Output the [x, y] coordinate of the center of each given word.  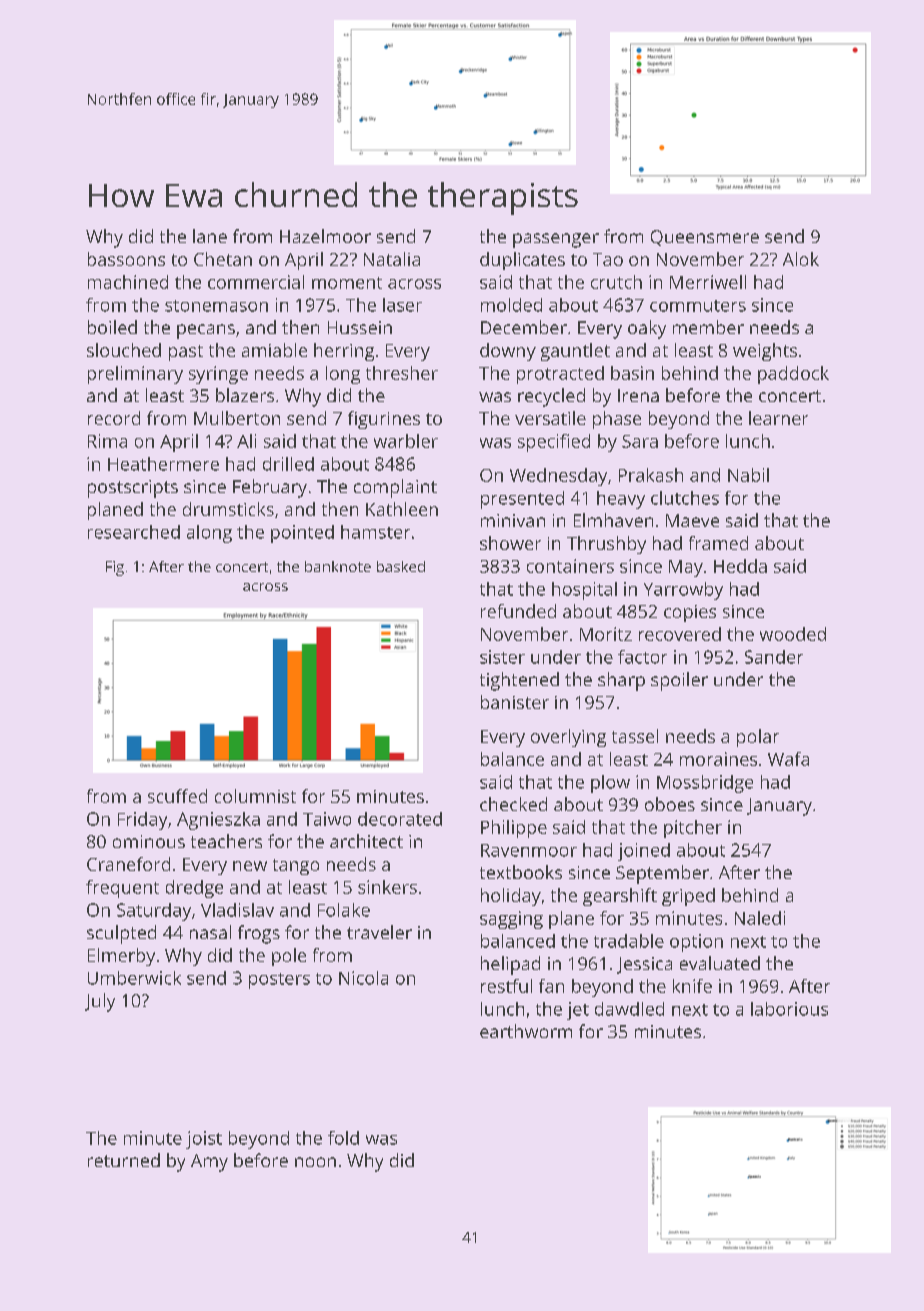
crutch [616, 282]
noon [315, 1162]
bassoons [126, 259]
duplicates [522, 261]
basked [401, 566]
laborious [789, 1009]
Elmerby [121, 957]
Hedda [740, 566]
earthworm [526, 1031]
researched [134, 532]
